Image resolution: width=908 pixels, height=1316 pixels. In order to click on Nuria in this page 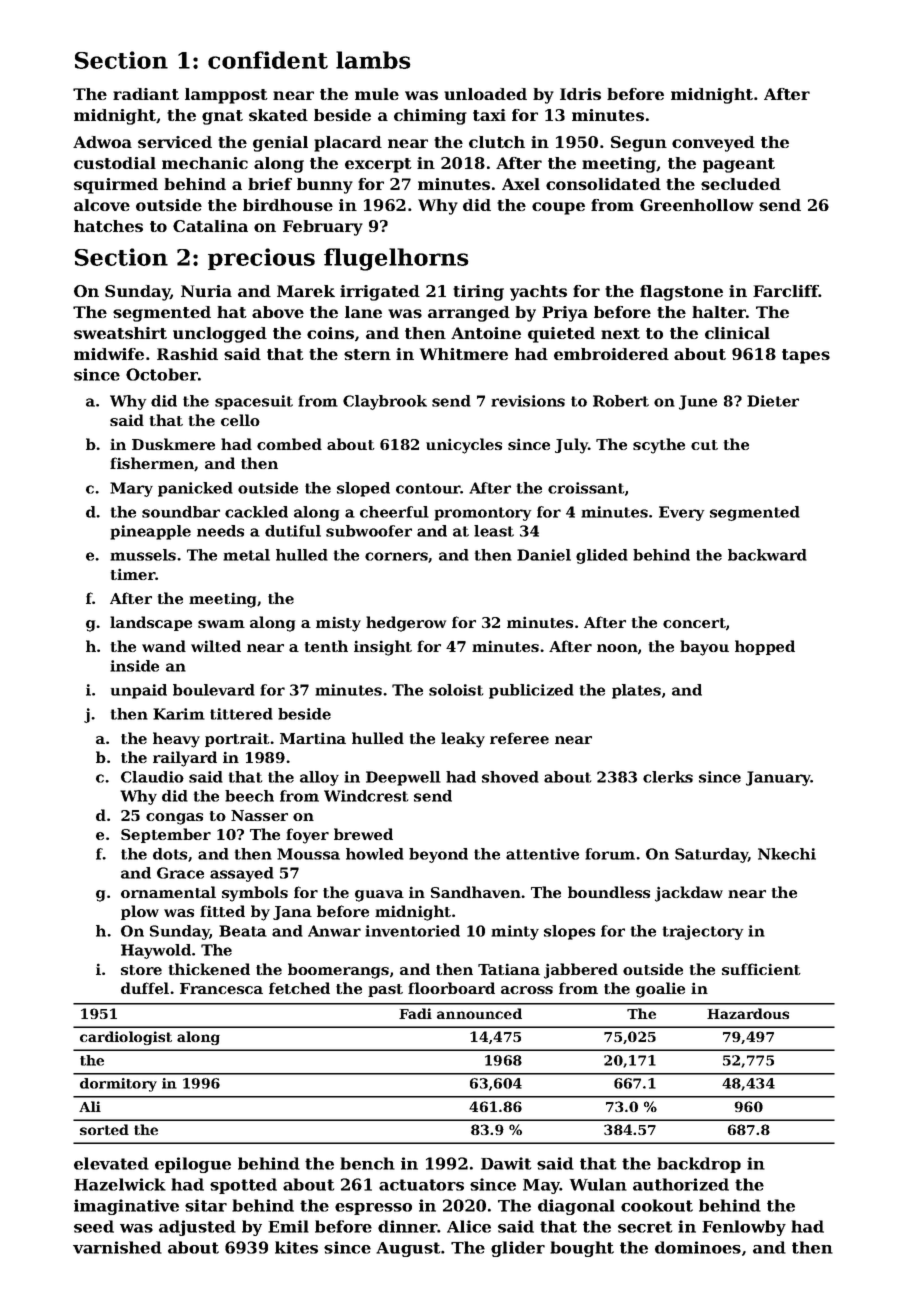, I will do `click(206, 291)`.
